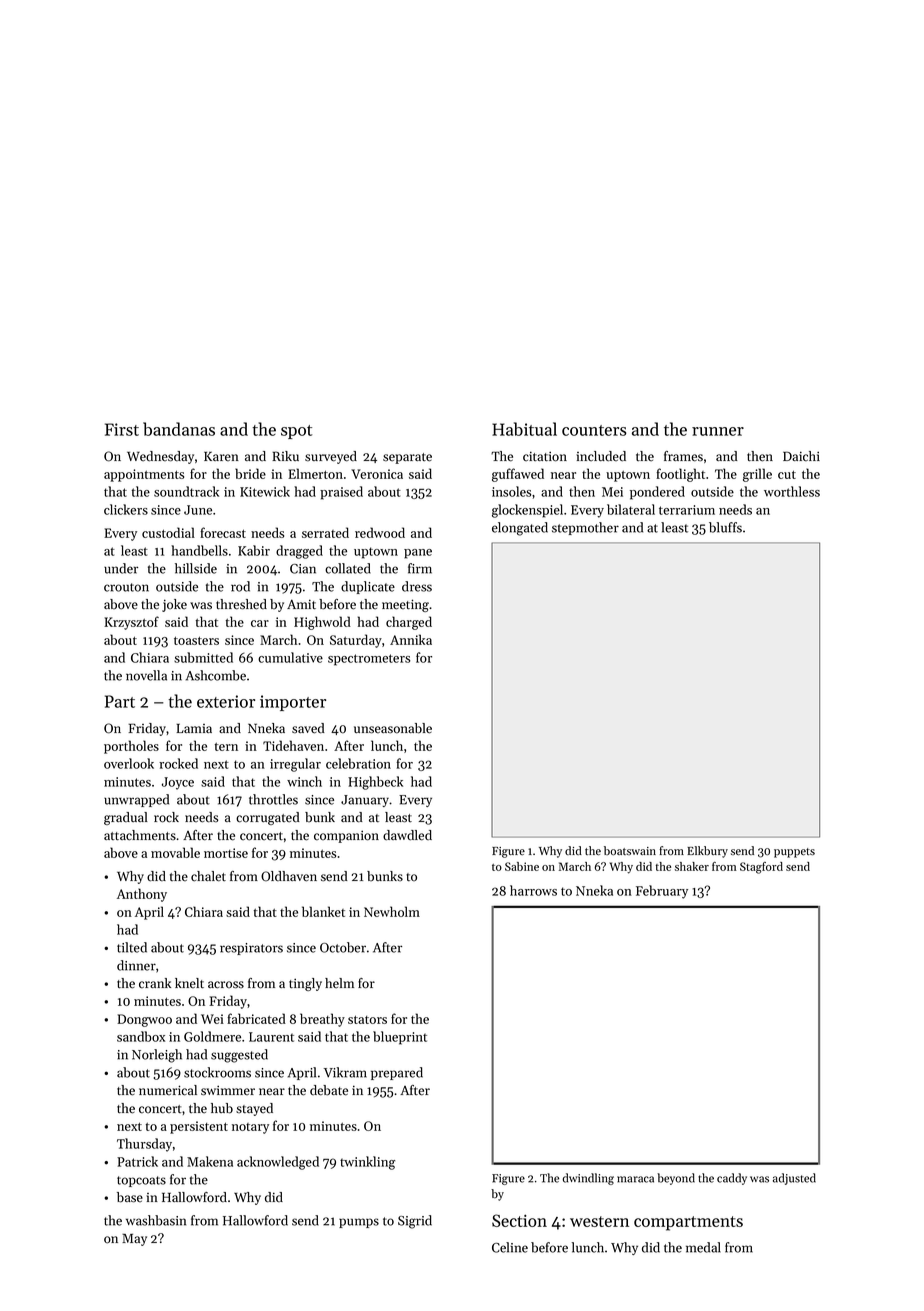 This page has width=924, height=1311. What do you see at coordinates (134, 1240) in the page?
I see `May` at bounding box center [134, 1240].
